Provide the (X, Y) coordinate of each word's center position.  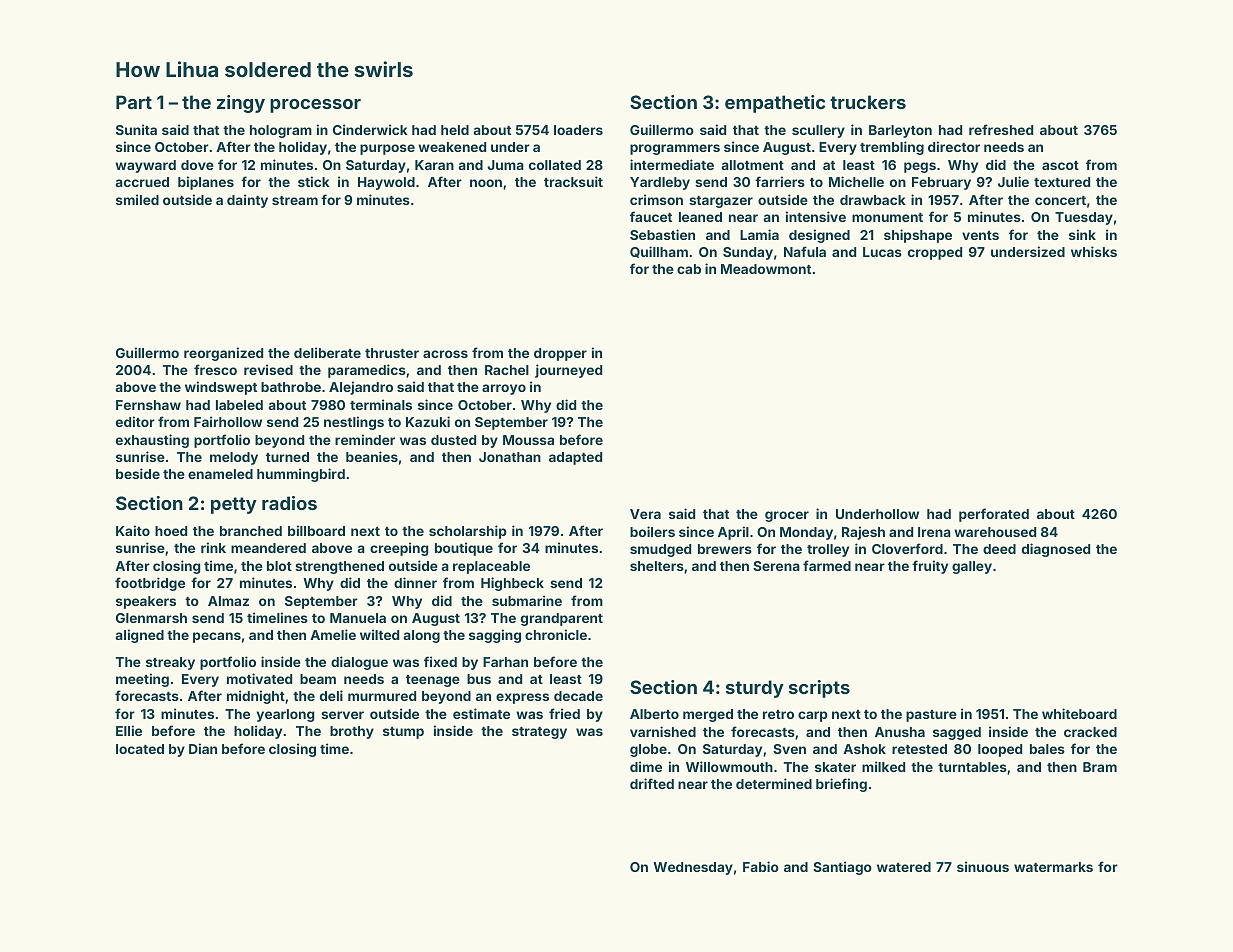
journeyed (568, 371)
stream (295, 200)
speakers (146, 602)
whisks (1094, 251)
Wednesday (693, 868)
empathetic (775, 104)
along (422, 636)
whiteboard (1079, 713)
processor (315, 106)
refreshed (1001, 129)
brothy (352, 732)
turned (287, 457)
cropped (935, 253)
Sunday (748, 253)
